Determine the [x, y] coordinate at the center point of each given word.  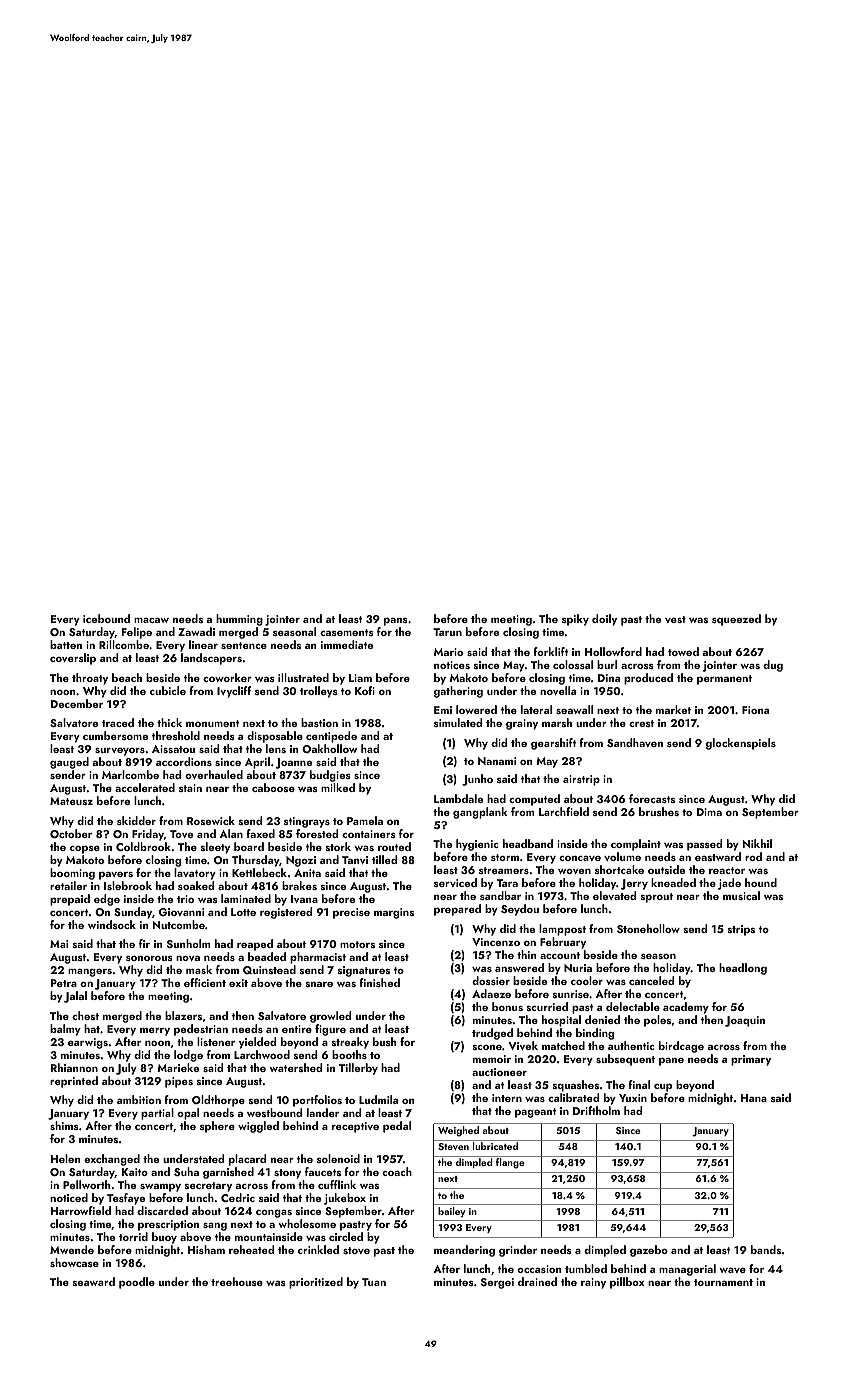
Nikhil [757, 843]
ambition [139, 1099]
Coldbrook [143, 846]
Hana [754, 1098]
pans [396, 621]
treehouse [237, 1281]
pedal [397, 1127]
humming [239, 620]
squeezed [736, 620]
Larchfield [564, 811]
